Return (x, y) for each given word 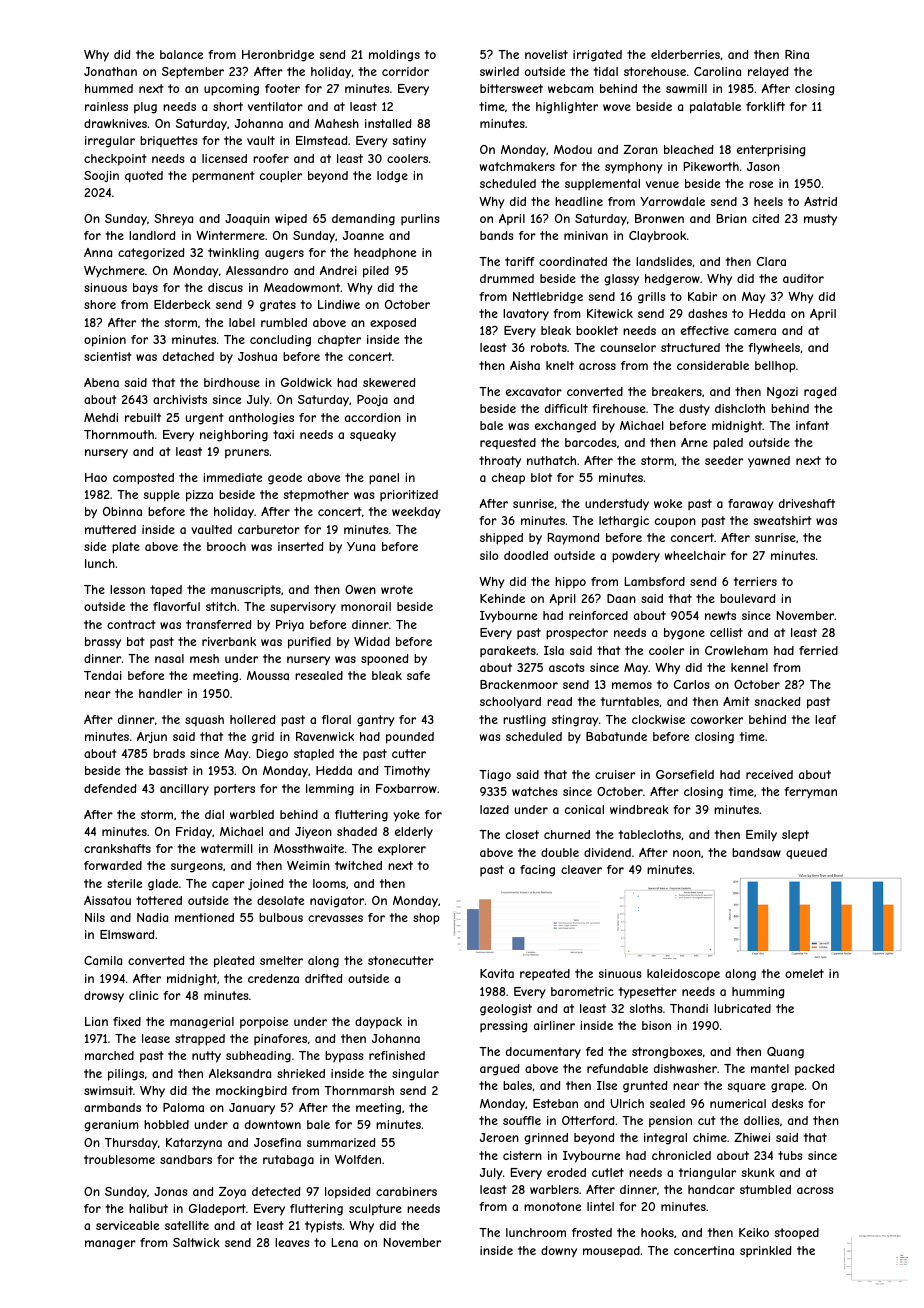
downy (559, 1252)
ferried (818, 650)
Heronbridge (278, 56)
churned (567, 834)
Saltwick (196, 1242)
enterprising (771, 151)
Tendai (103, 675)
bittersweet (511, 88)
